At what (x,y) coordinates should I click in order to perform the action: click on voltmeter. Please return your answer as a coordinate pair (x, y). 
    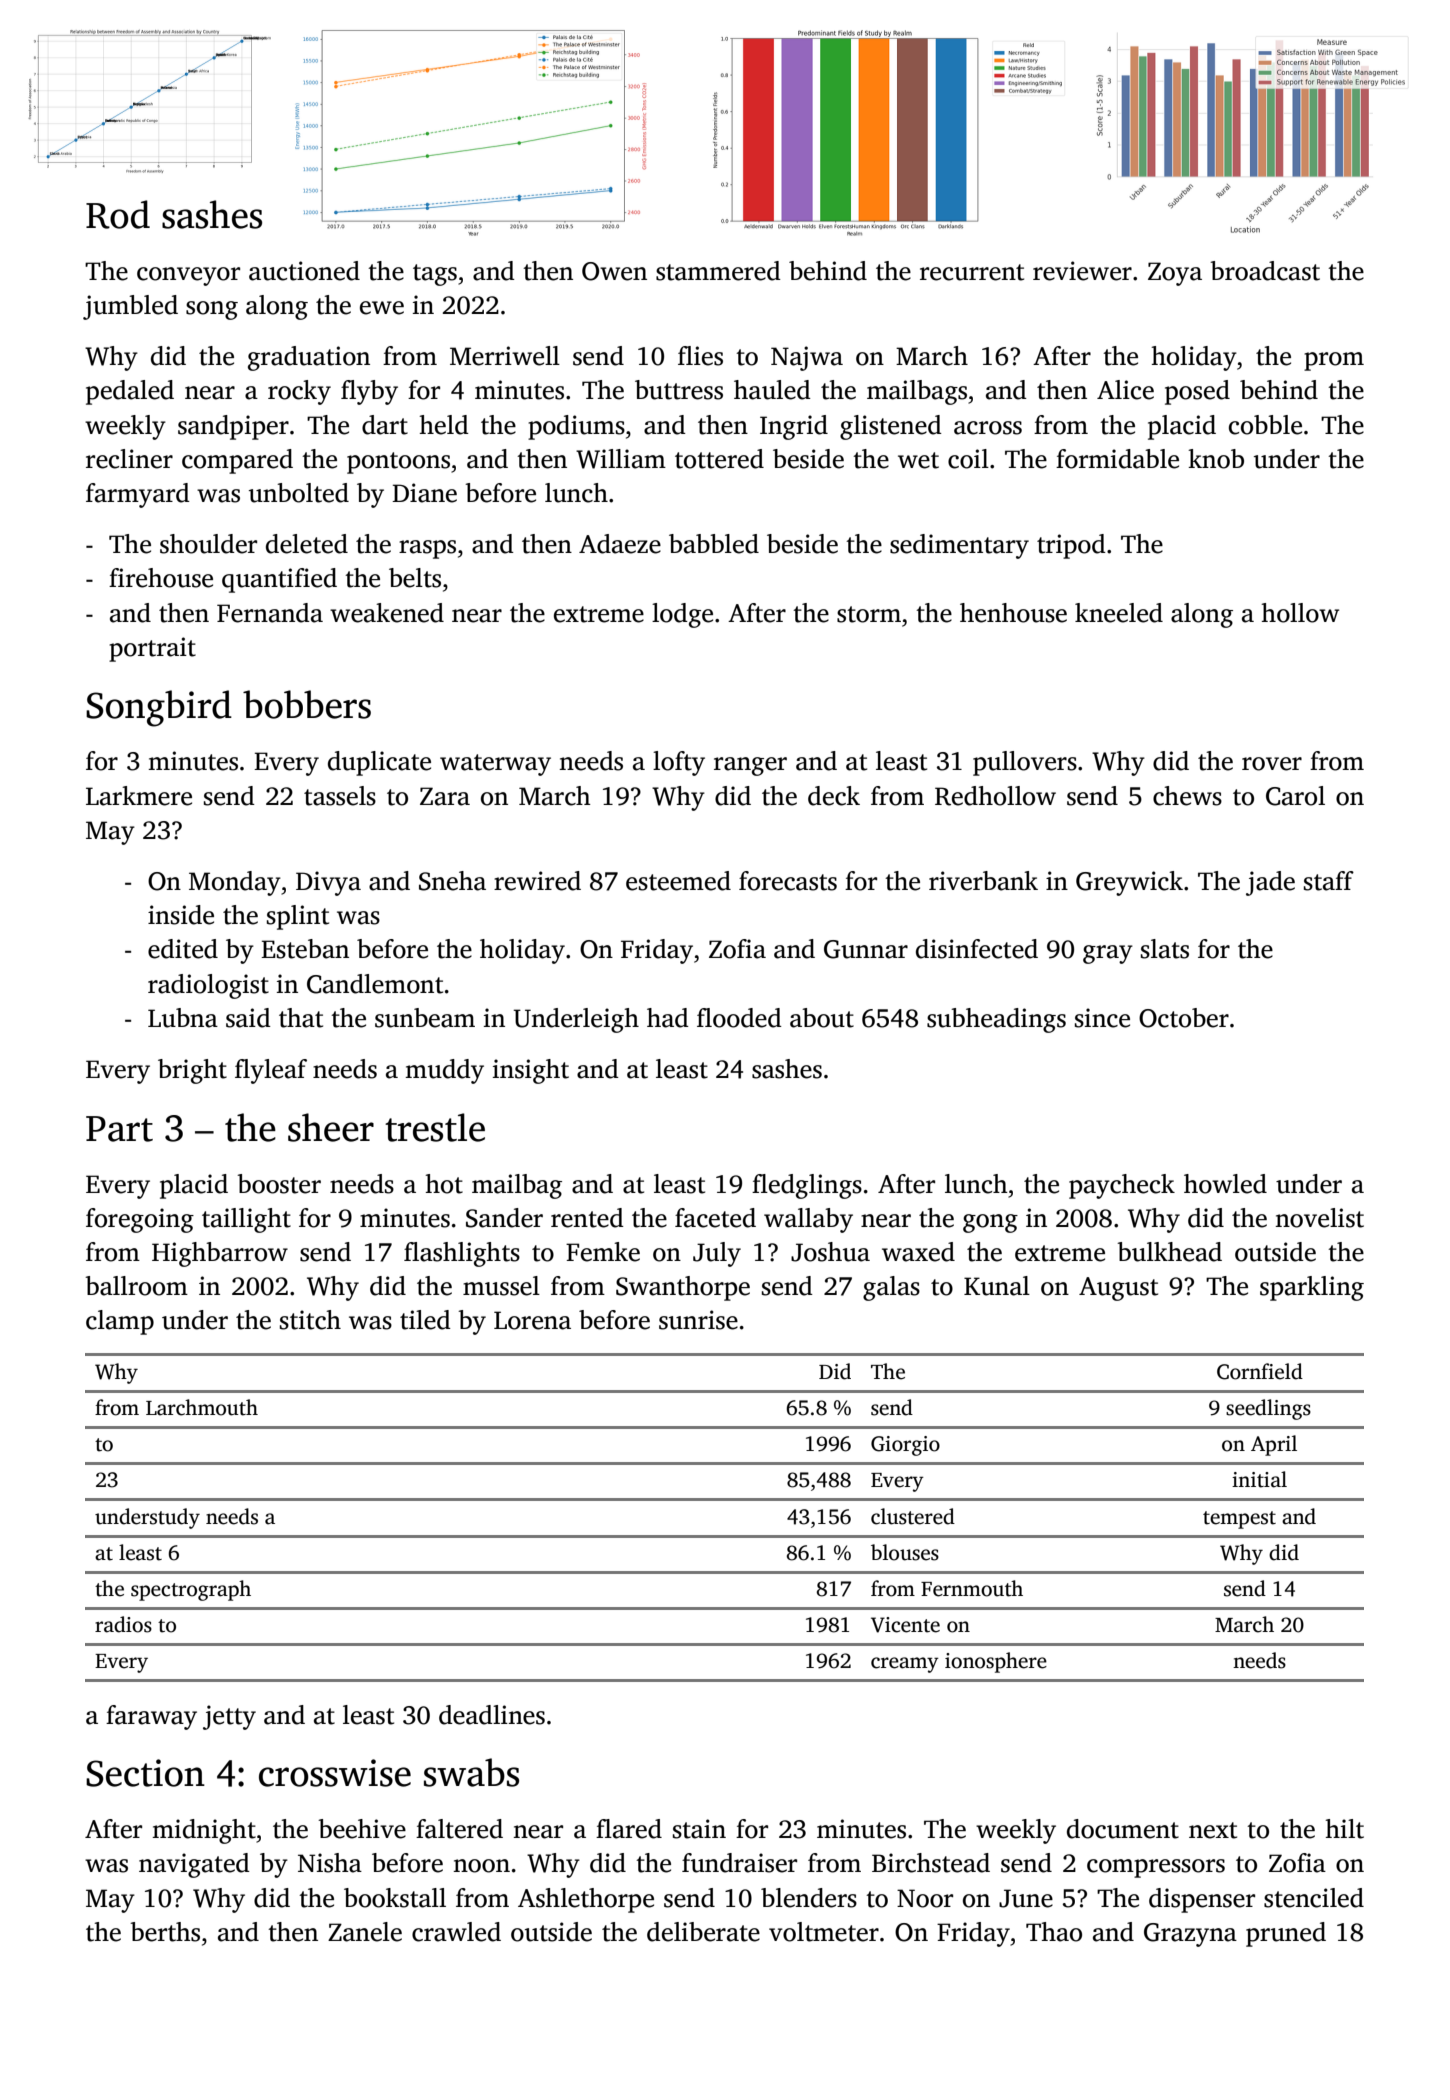
    Looking at the image, I should click on (824, 1932).
